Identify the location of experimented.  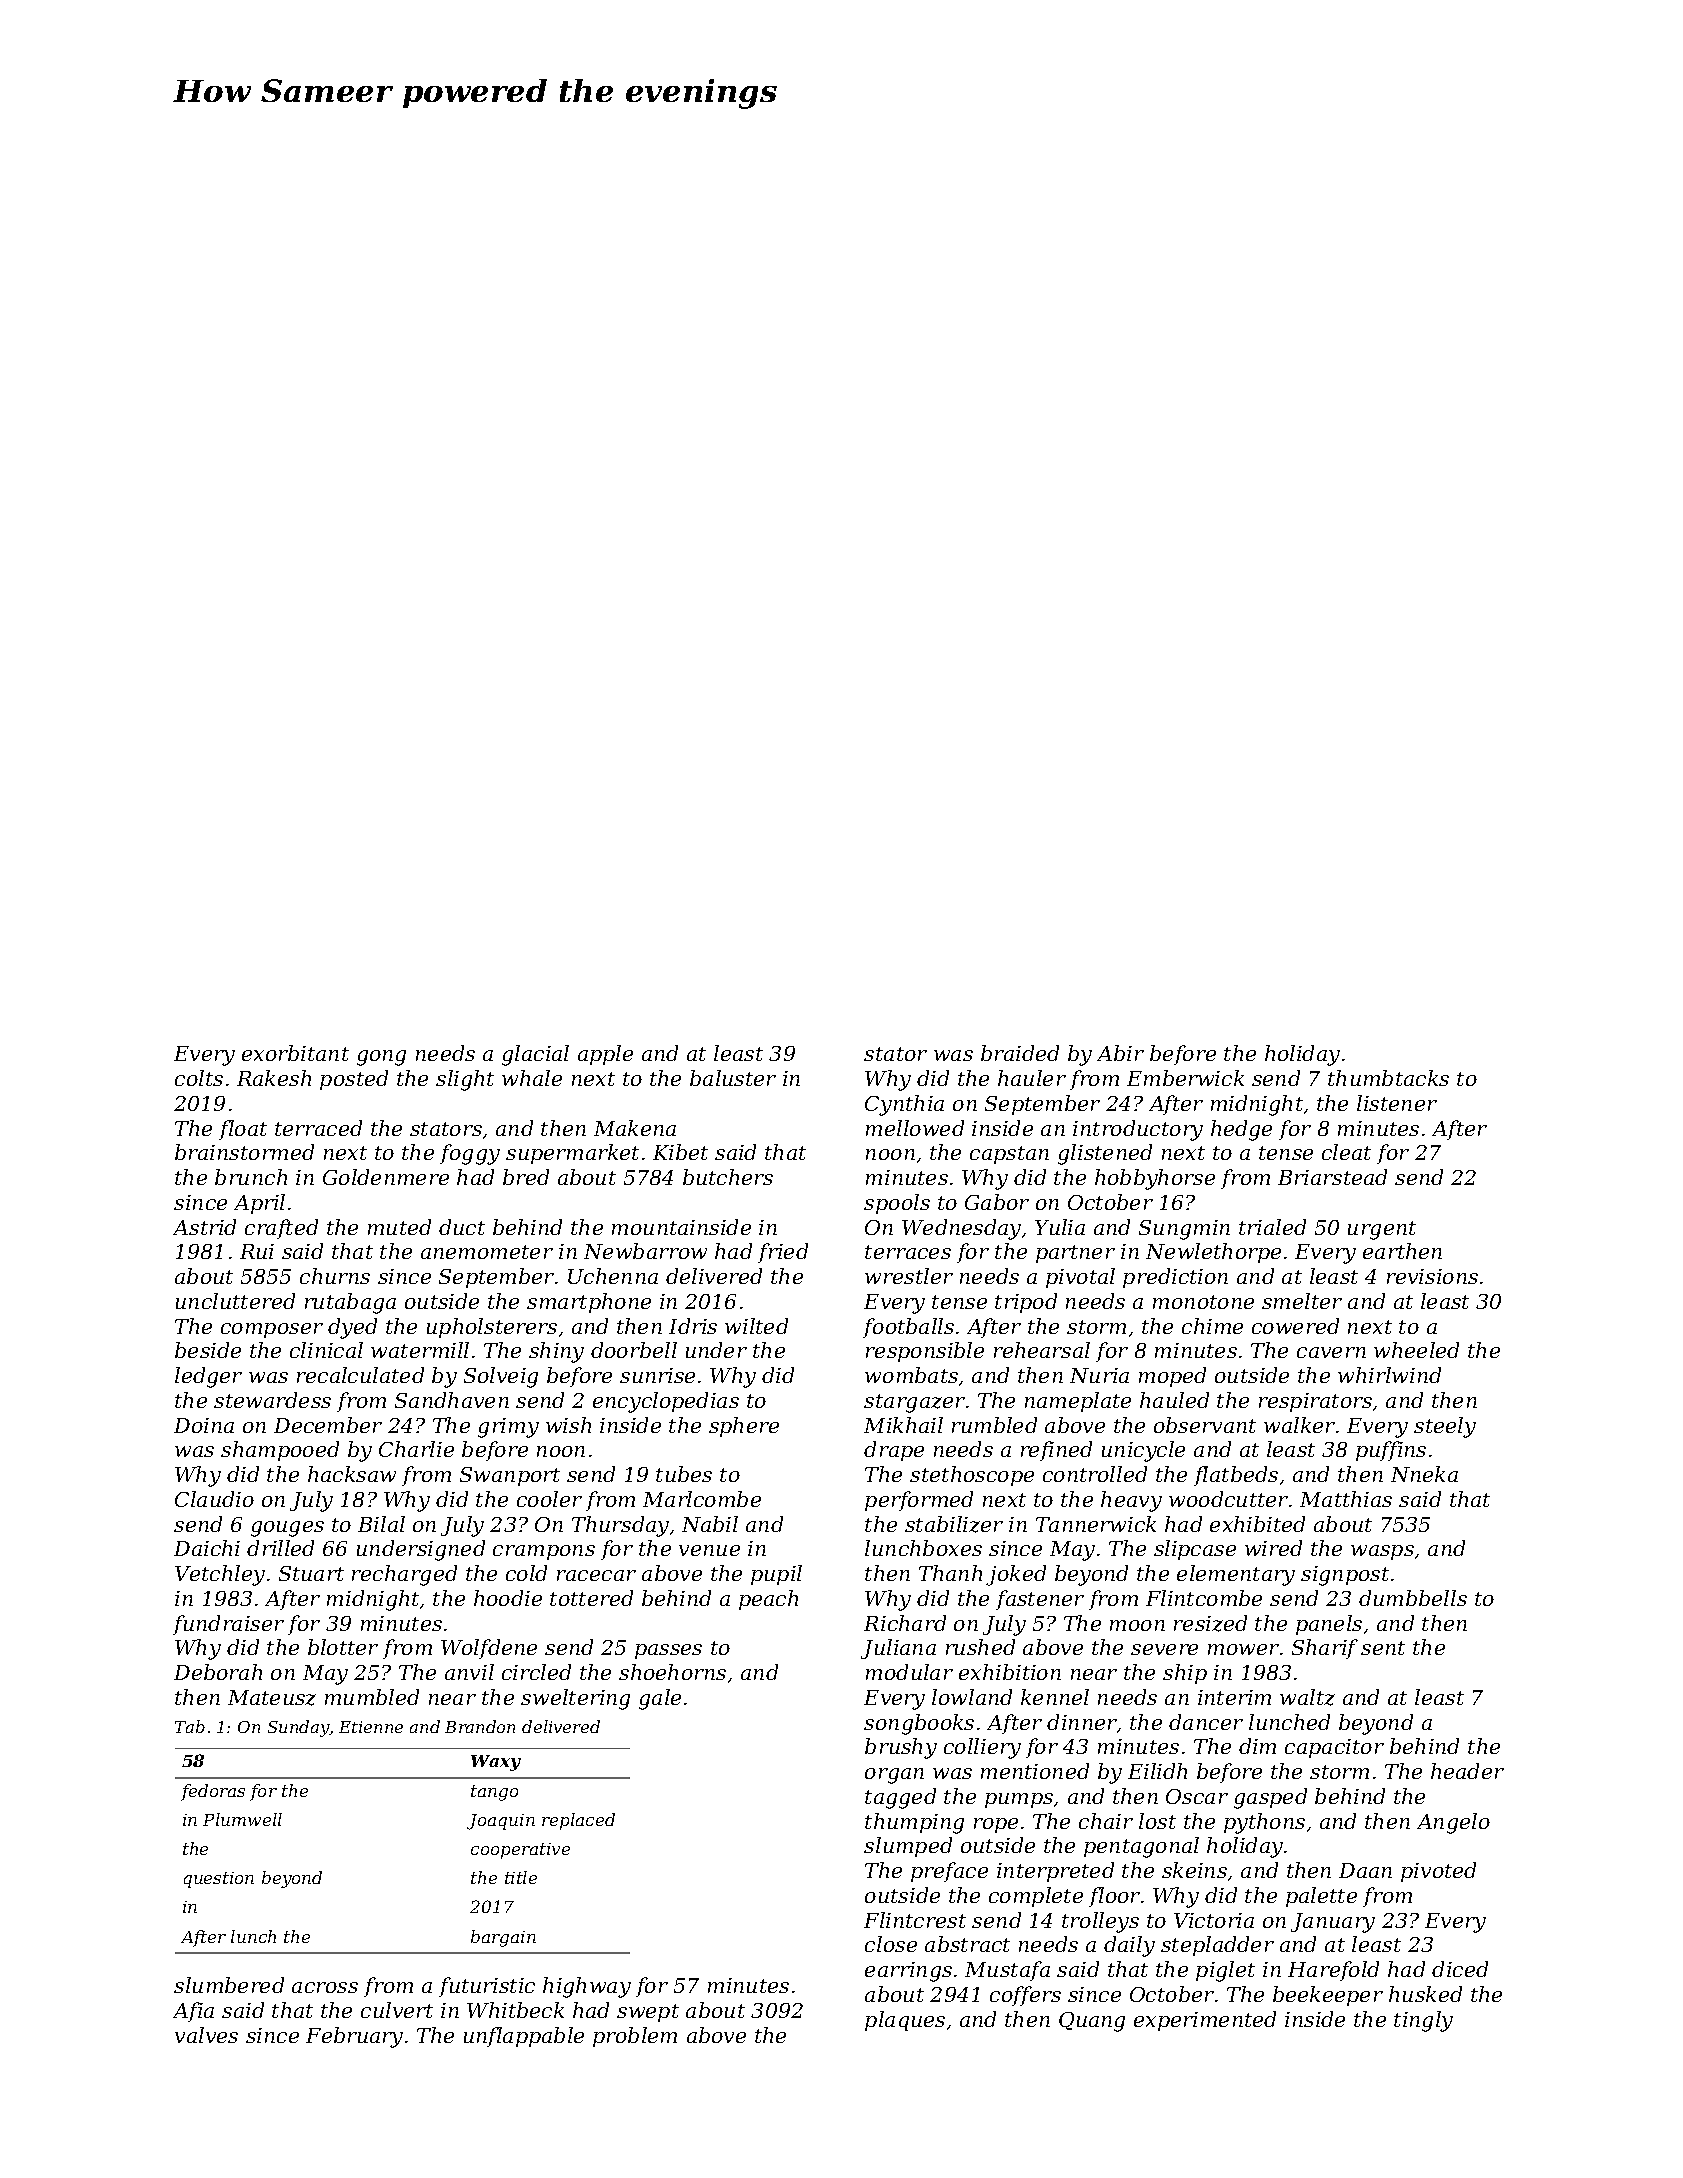
(1205, 2021).
